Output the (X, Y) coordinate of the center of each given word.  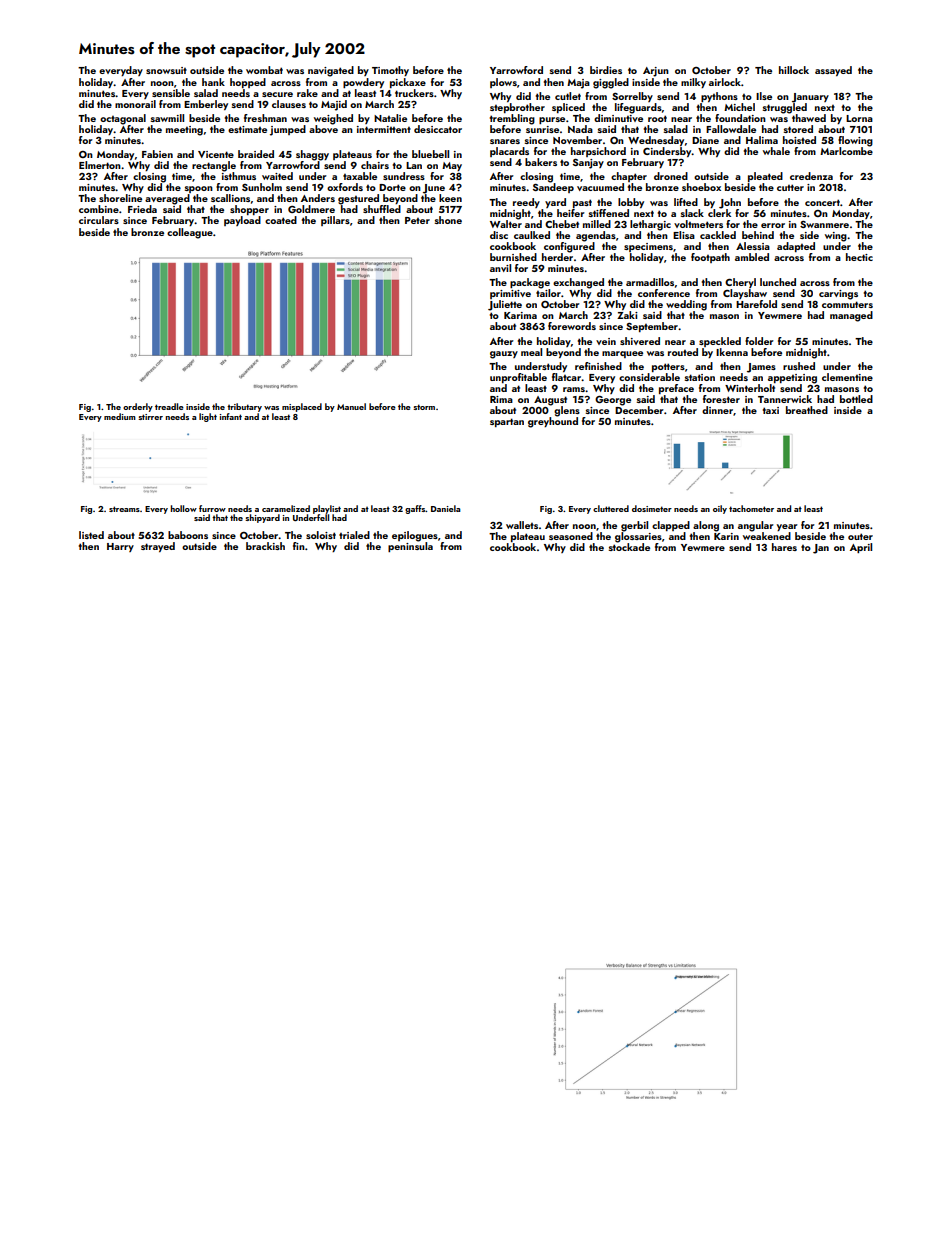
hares (784, 547)
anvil (500, 268)
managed (851, 316)
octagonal (123, 119)
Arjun (656, 72)
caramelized (286, 508)
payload (242, 221)
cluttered (611, 508)
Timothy (390, 71)
